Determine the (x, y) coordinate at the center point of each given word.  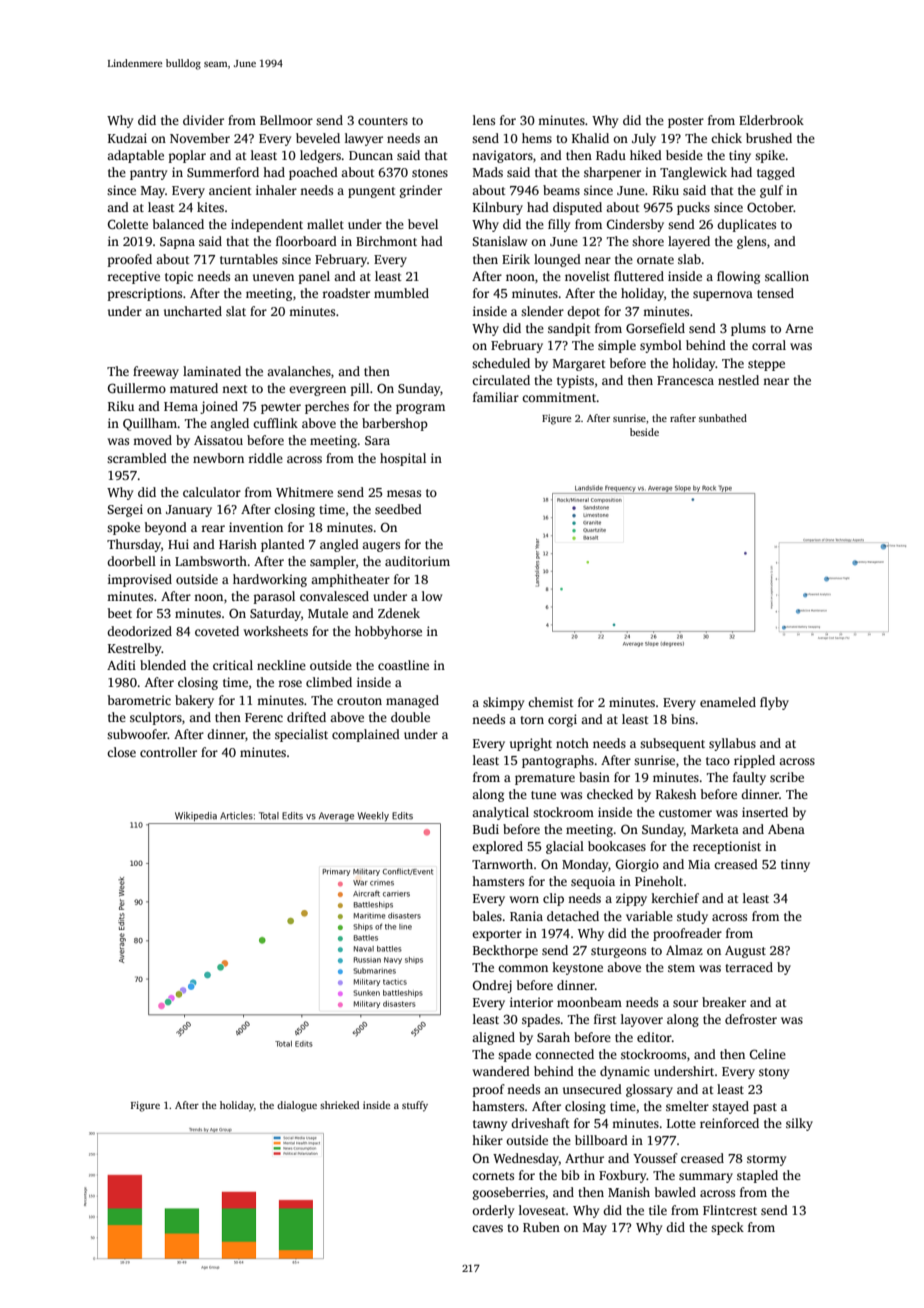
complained (366, 735)
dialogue (297, 1106)
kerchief (675, 898)
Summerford (223, 172)
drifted (306, 717)
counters (383, 121)
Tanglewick (693, 173)
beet (120, 613)
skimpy (503, 703)
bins (683, 719)
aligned (493, 1038)
